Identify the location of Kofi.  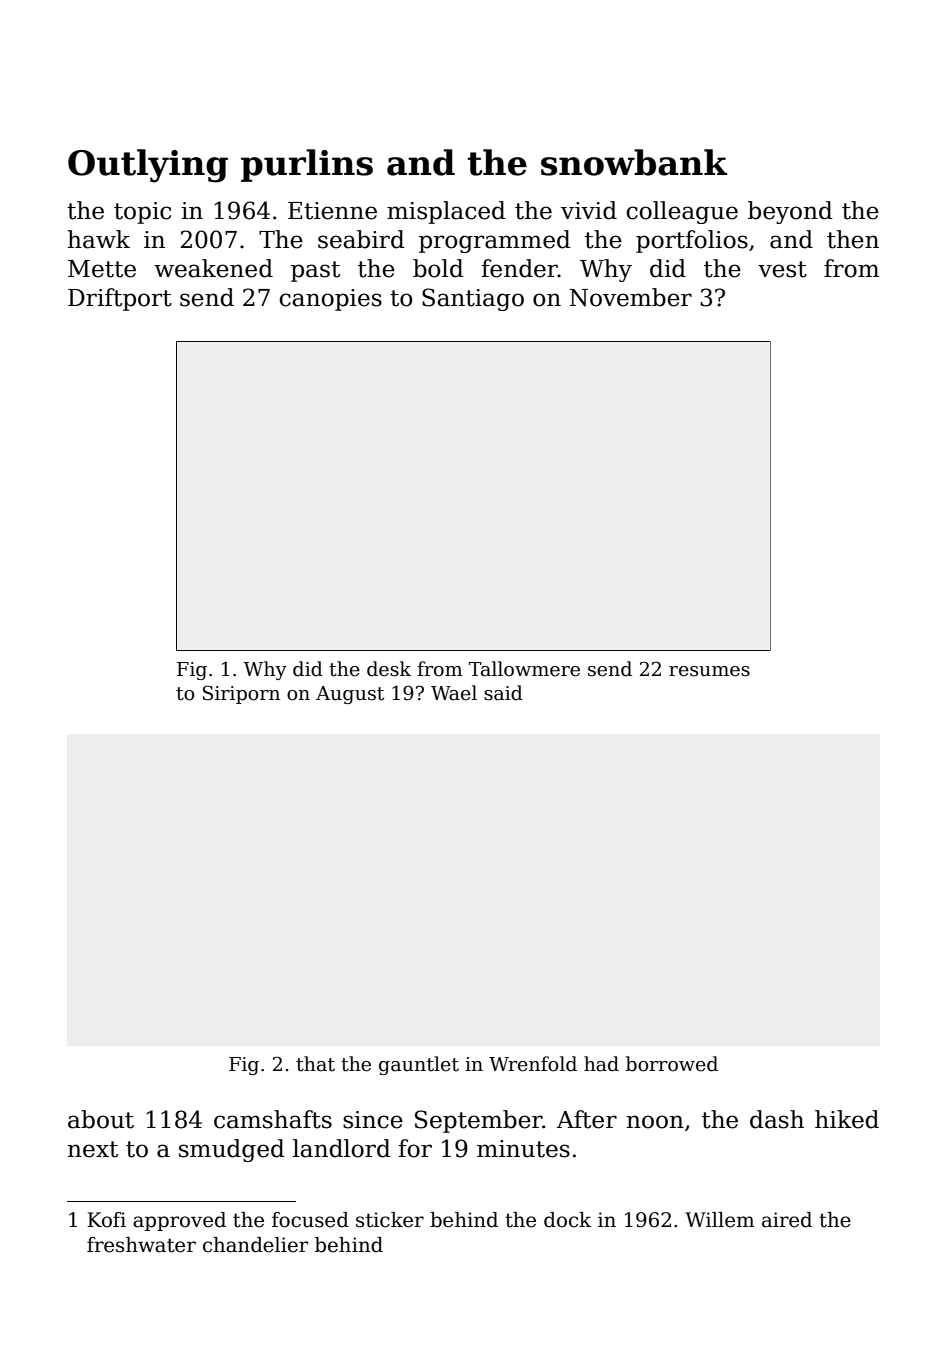
(106, 1220).
